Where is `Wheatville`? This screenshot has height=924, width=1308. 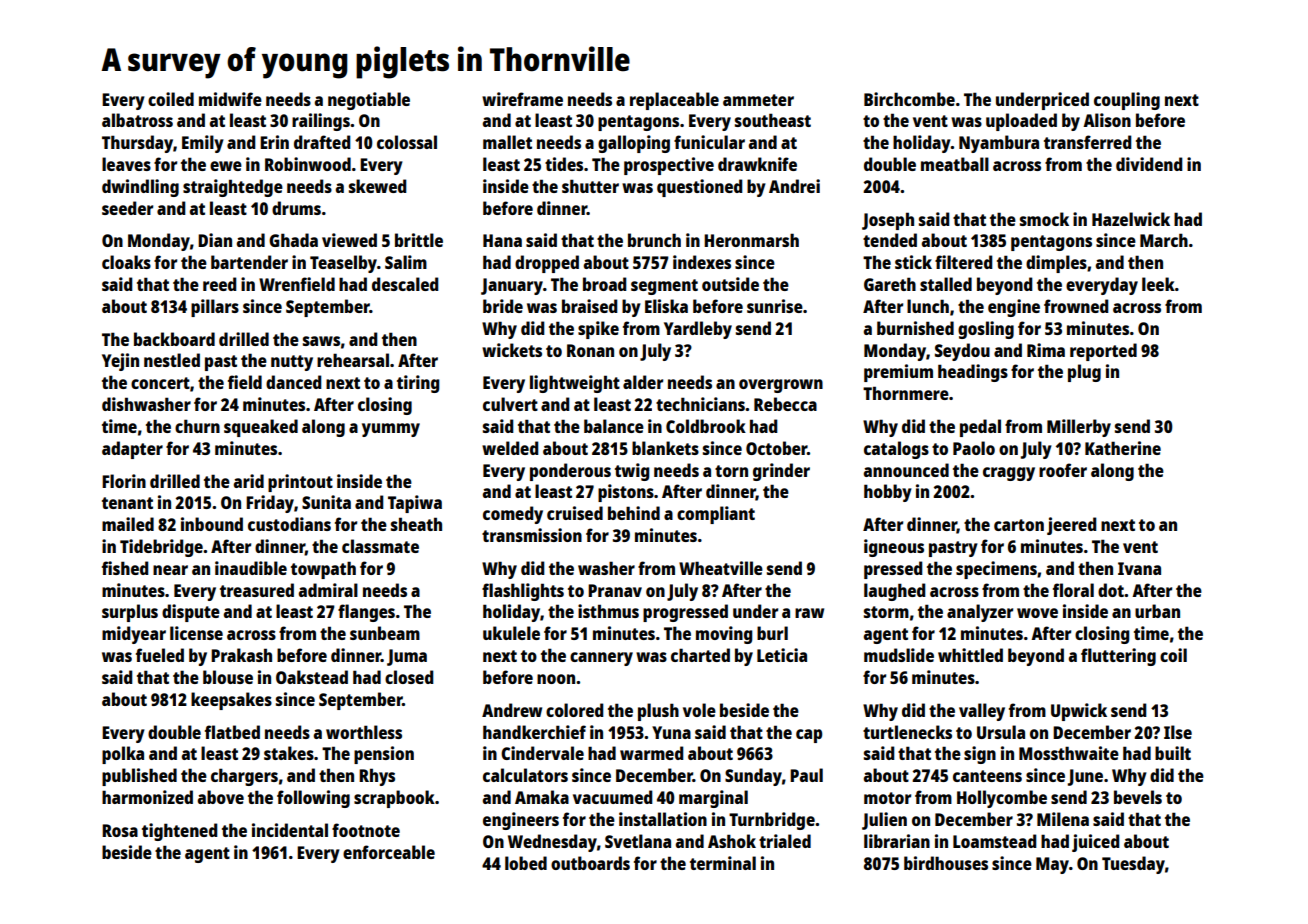
Wheatville is located at coordinates (721, 568).
